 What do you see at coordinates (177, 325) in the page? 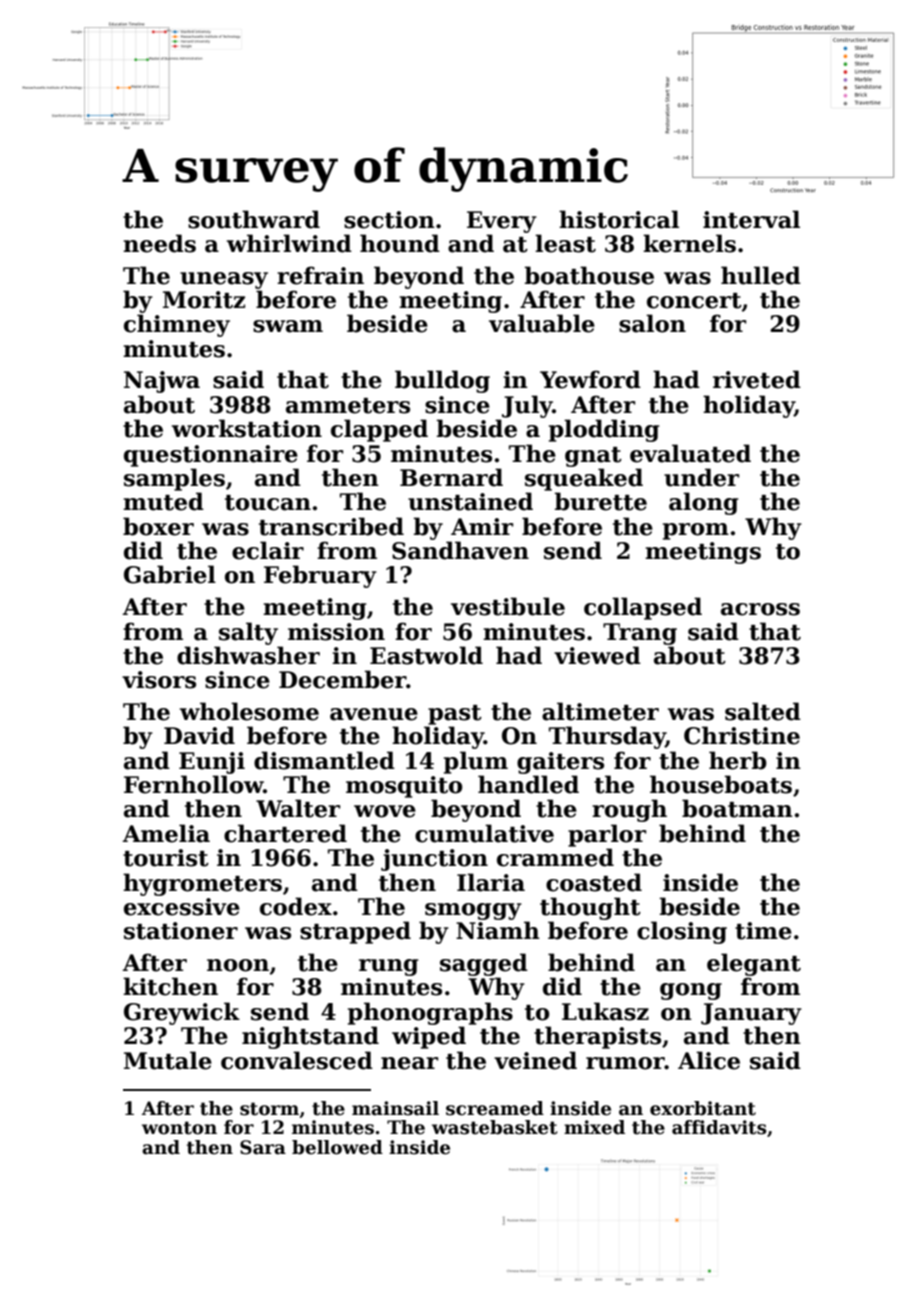
I see `chimney` at bounding box center [177, 325].
